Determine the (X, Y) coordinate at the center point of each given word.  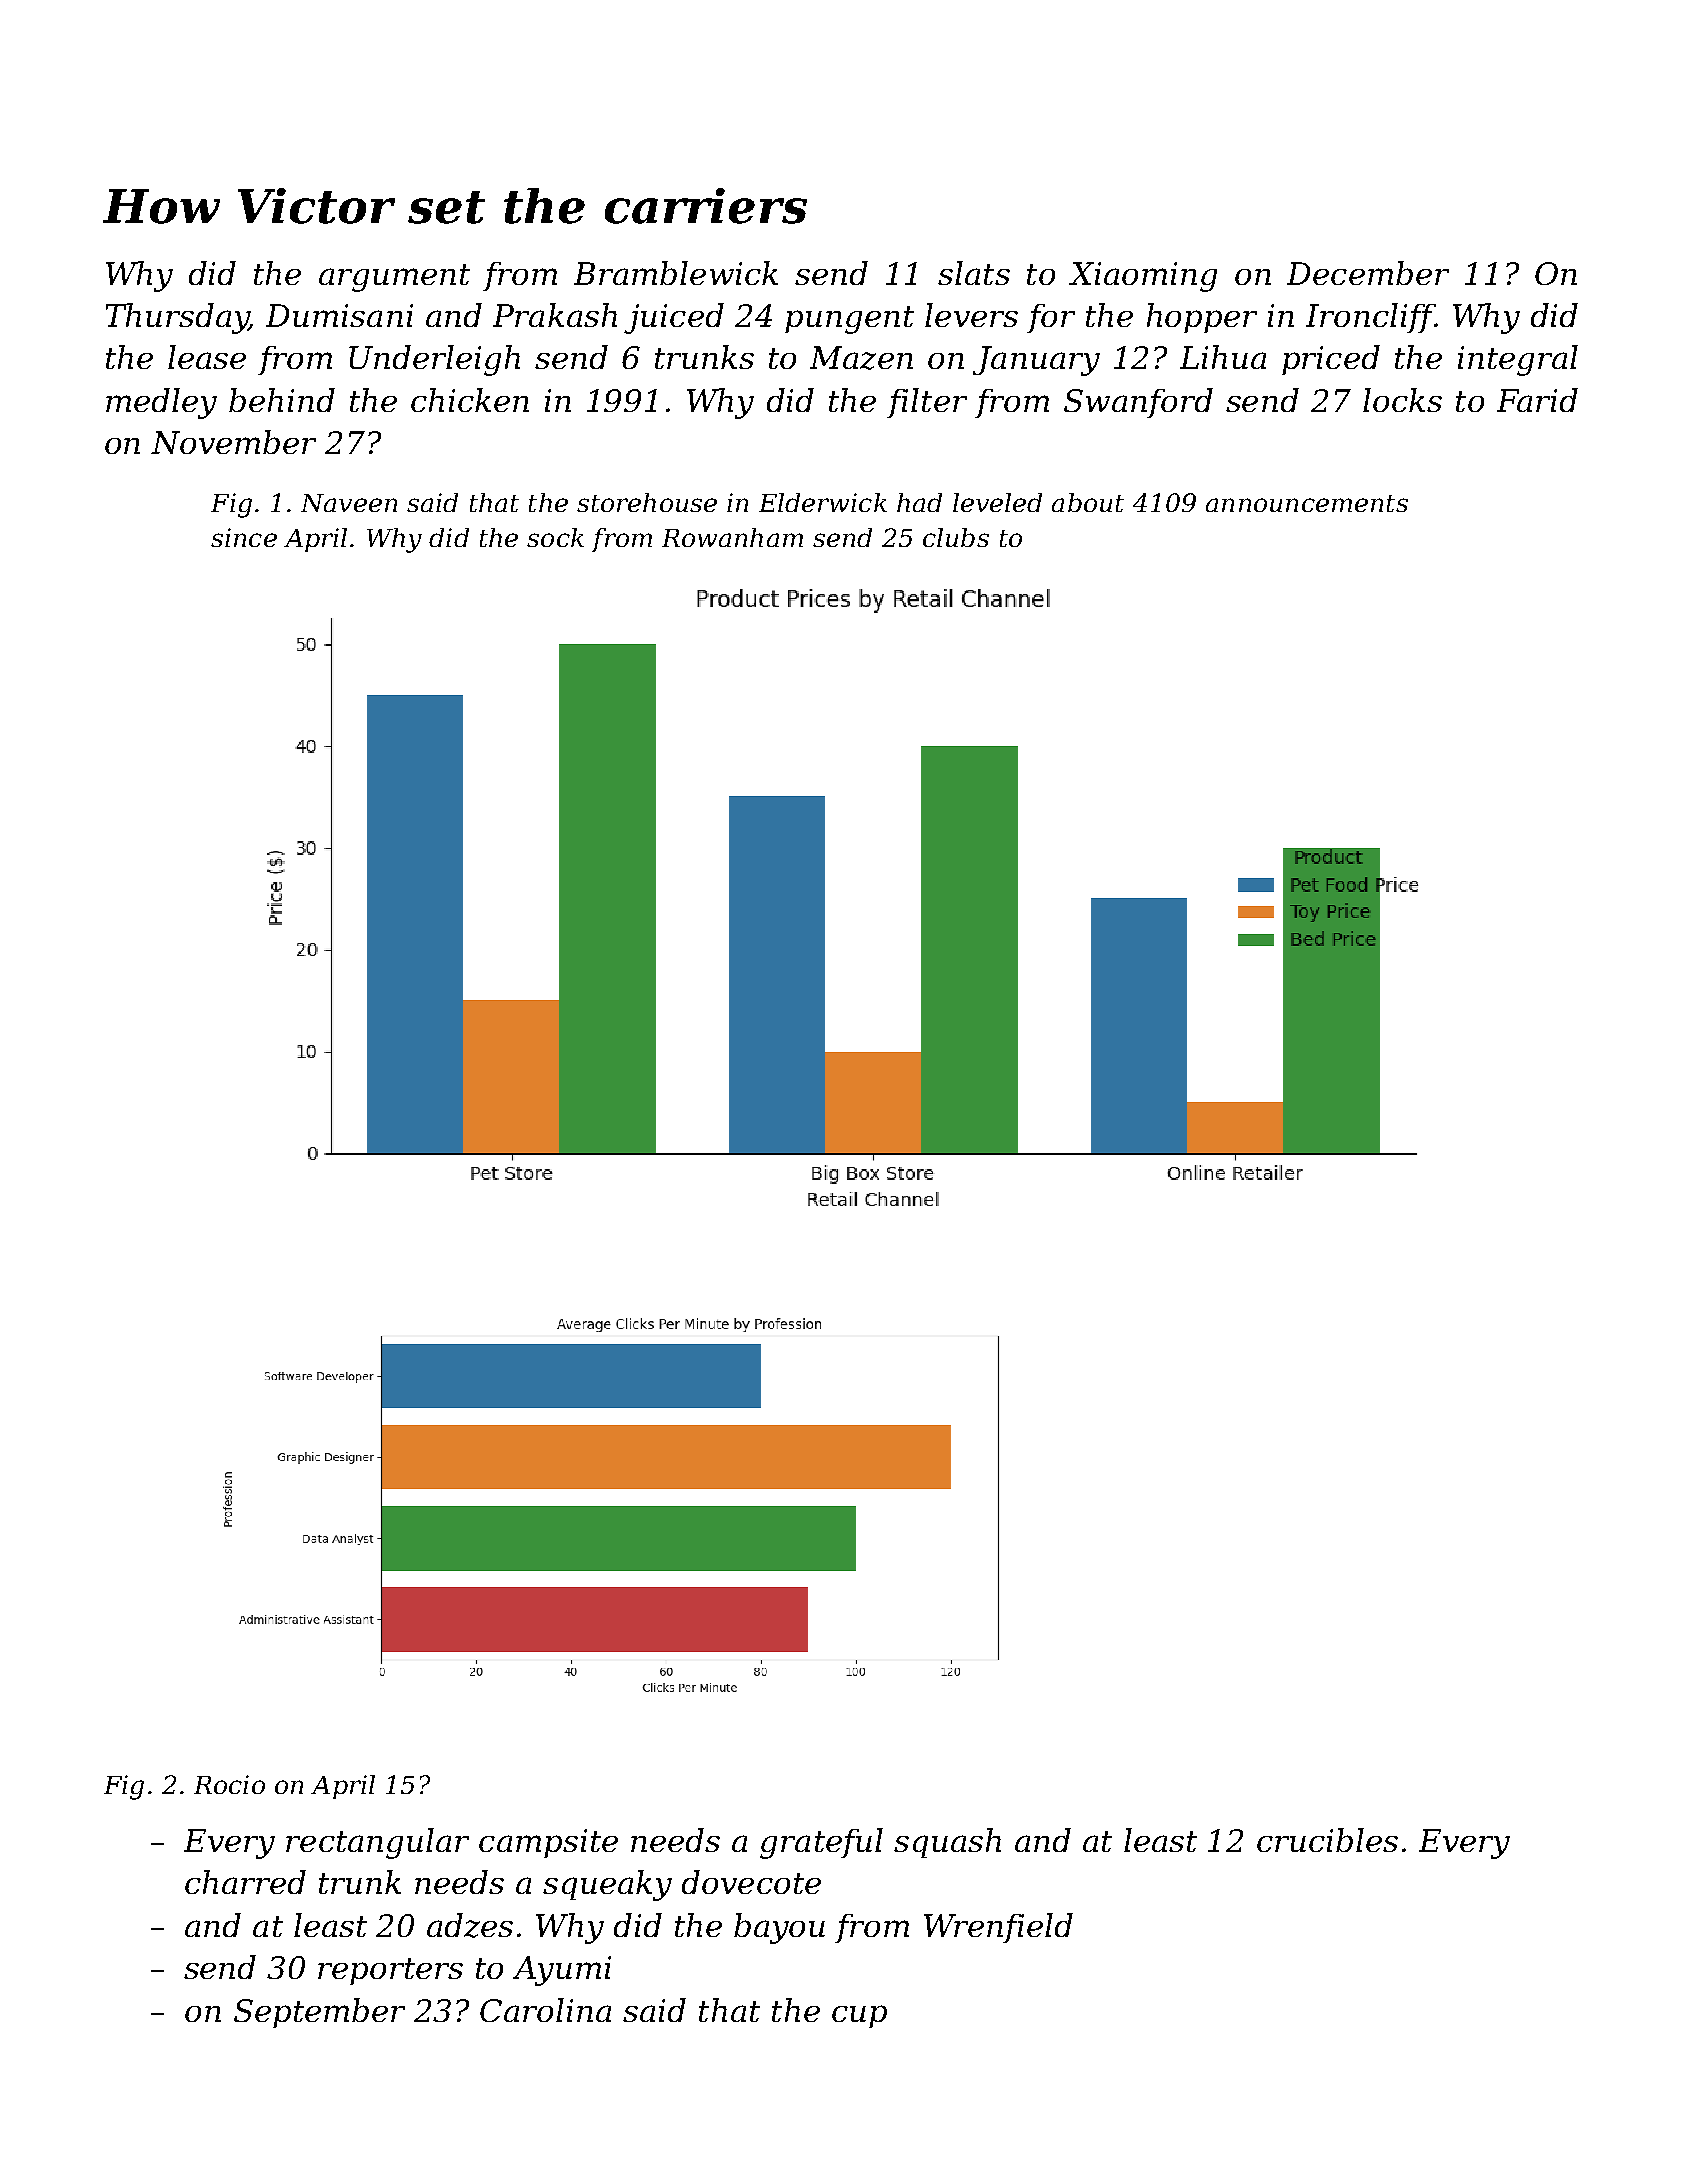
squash (947, 1843)
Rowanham (732, 537)
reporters (390, 1971)
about (1088, 502)
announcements (1307, 503)
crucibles (1327, 1840)
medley (161, 403)
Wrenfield (998, 1928)
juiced (674, 318)
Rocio (229, 1784)
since (244, 537)
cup (859, 2016)
